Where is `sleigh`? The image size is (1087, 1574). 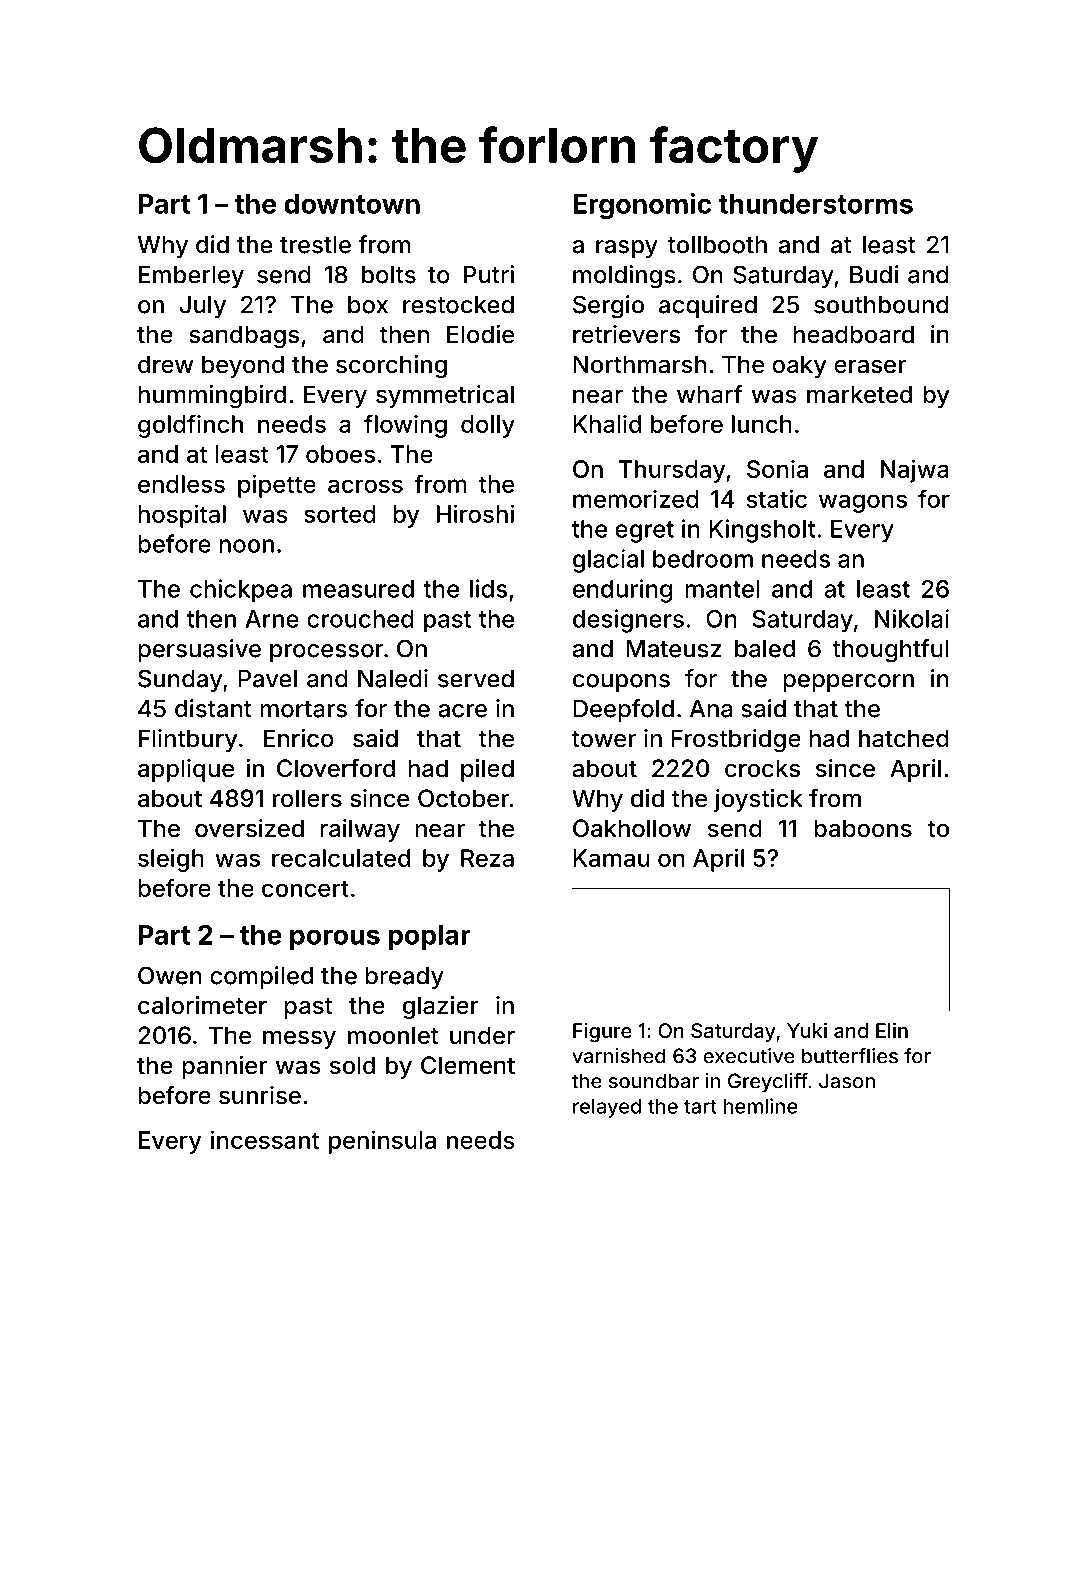
sleigh is located at coordinates (171, 860).
